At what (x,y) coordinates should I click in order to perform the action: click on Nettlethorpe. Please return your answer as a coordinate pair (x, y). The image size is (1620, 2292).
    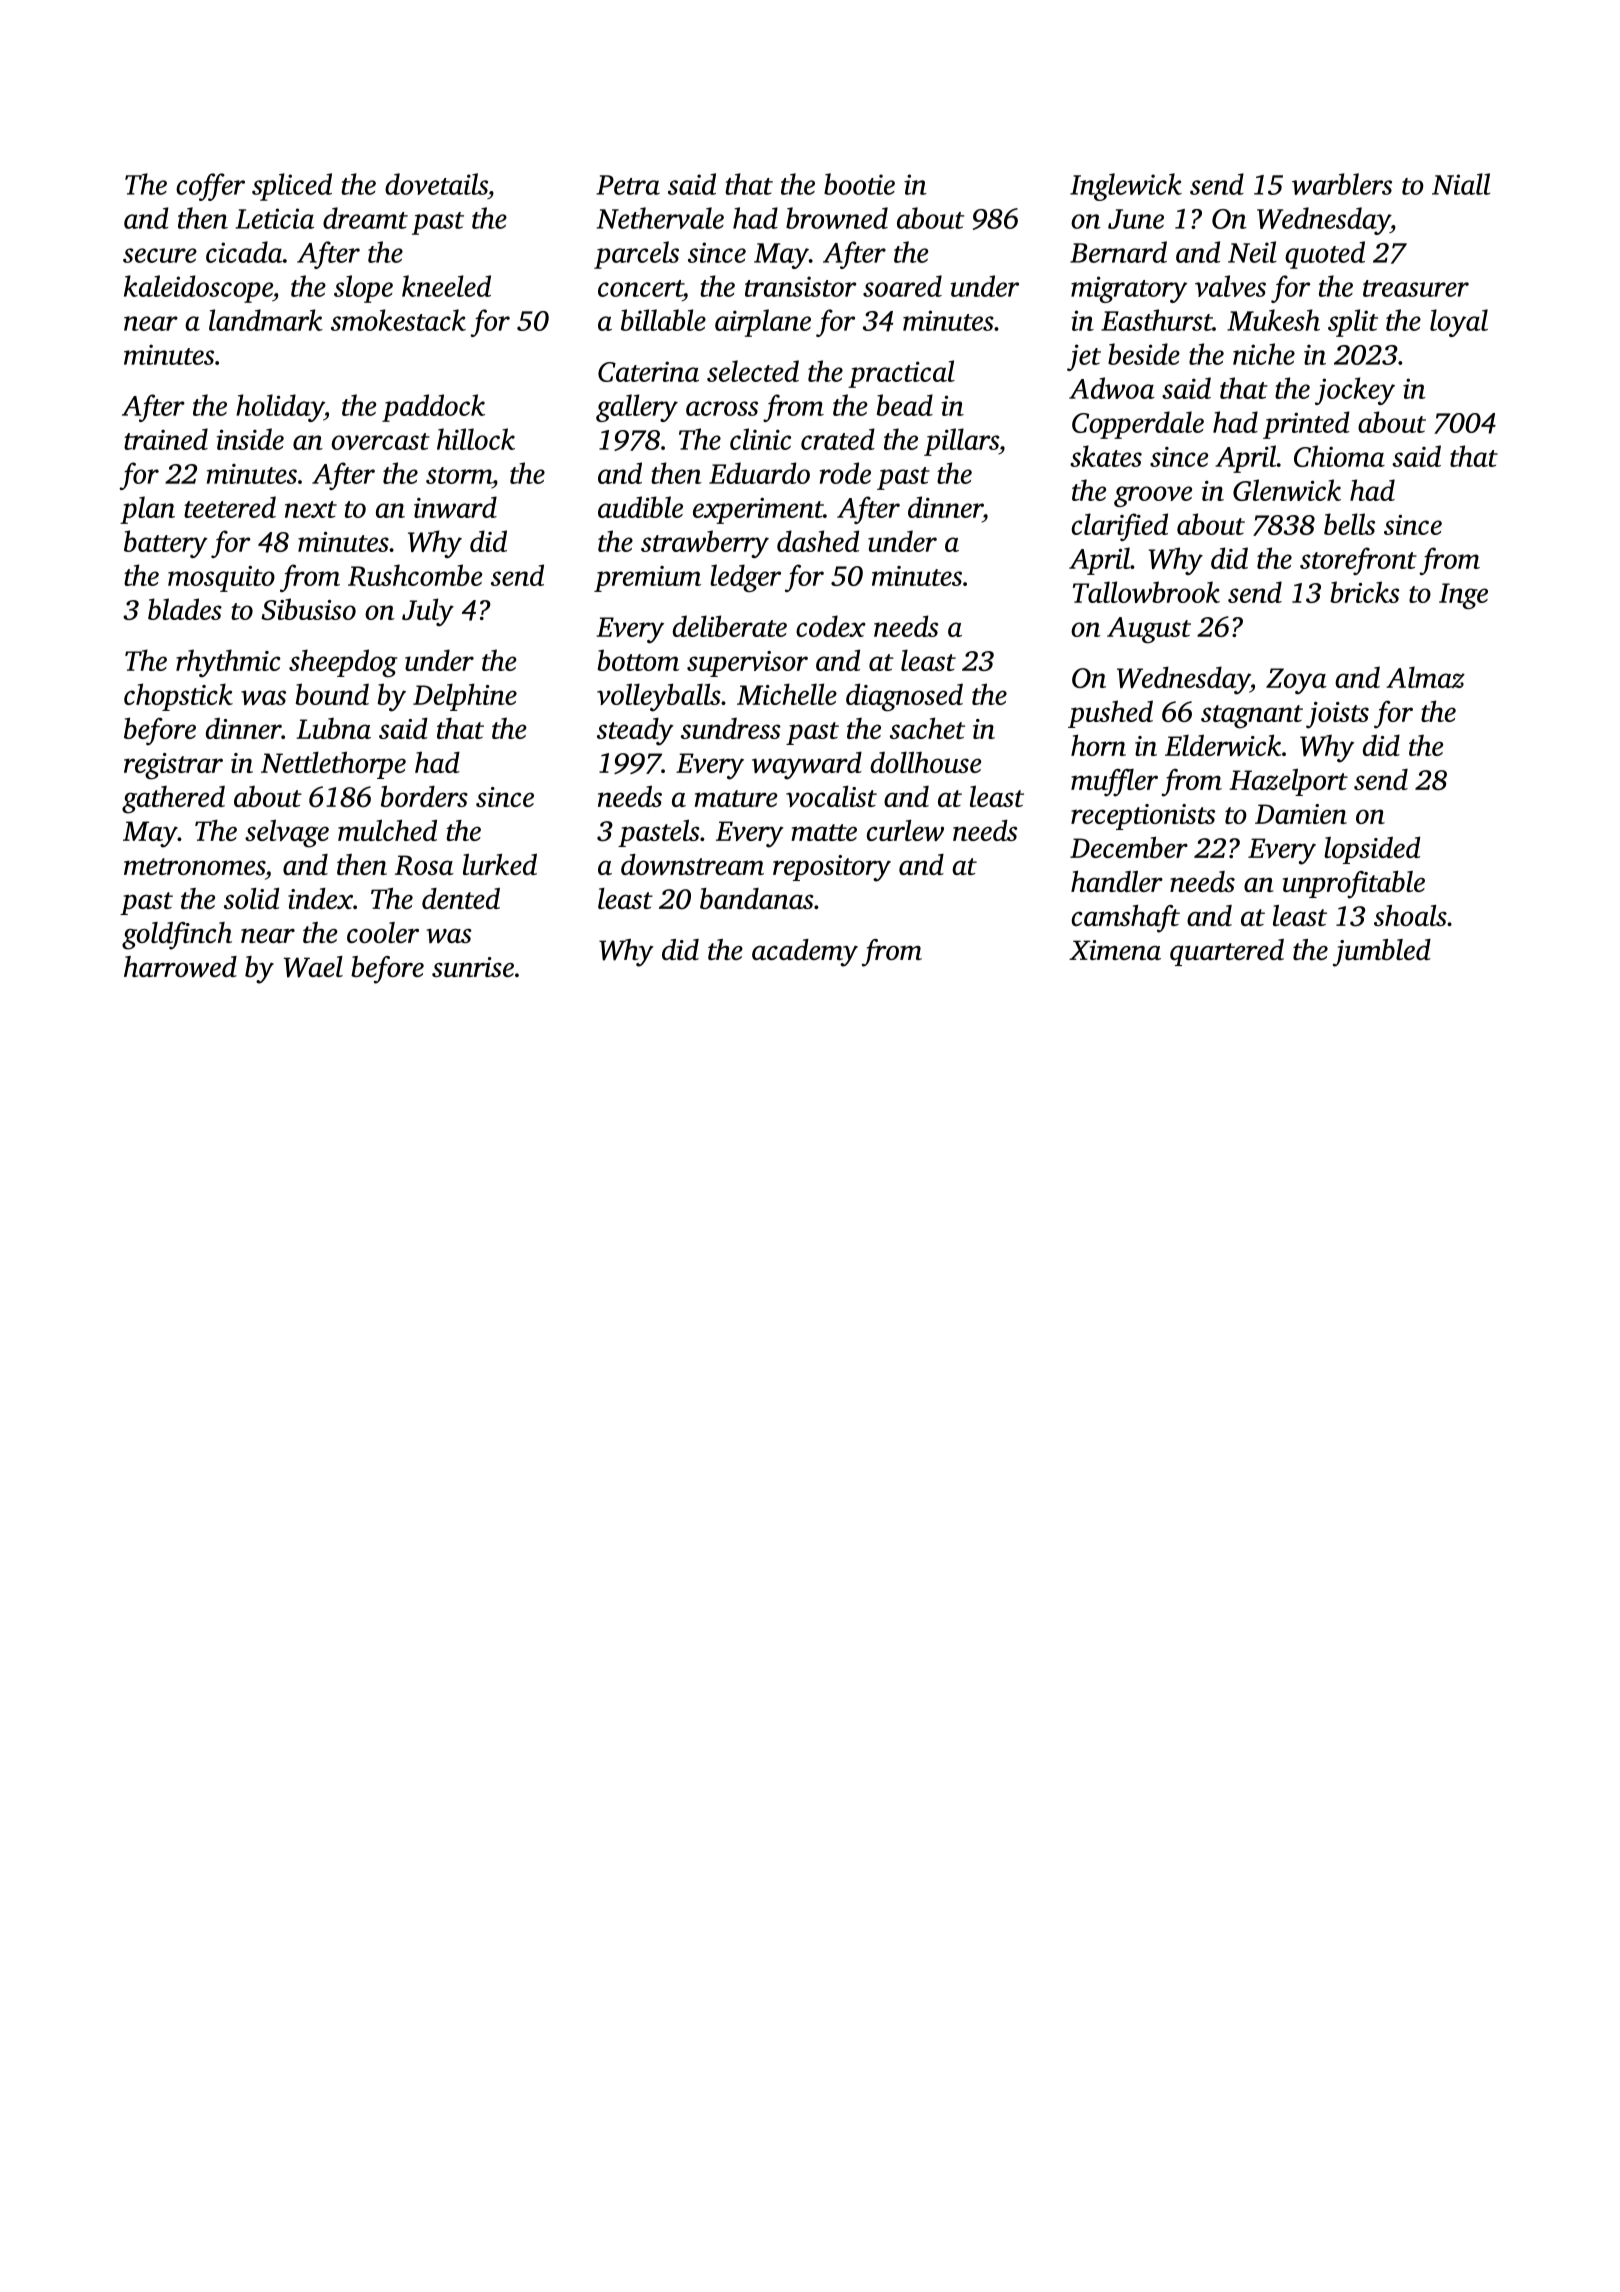
    Looking at the image, I should click on (333, 765).
